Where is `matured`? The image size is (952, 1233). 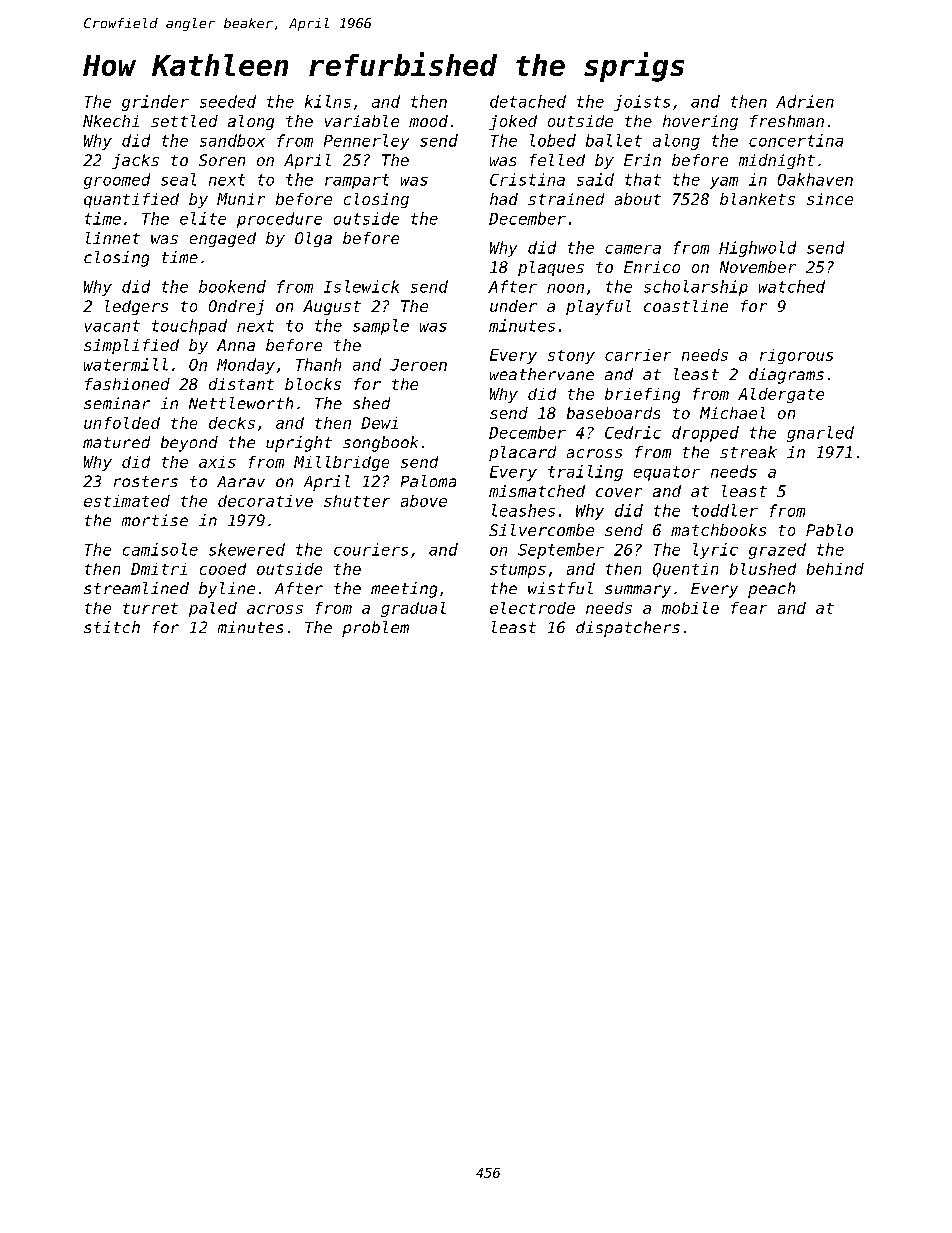
matured is located at coordinates (116, 442).
